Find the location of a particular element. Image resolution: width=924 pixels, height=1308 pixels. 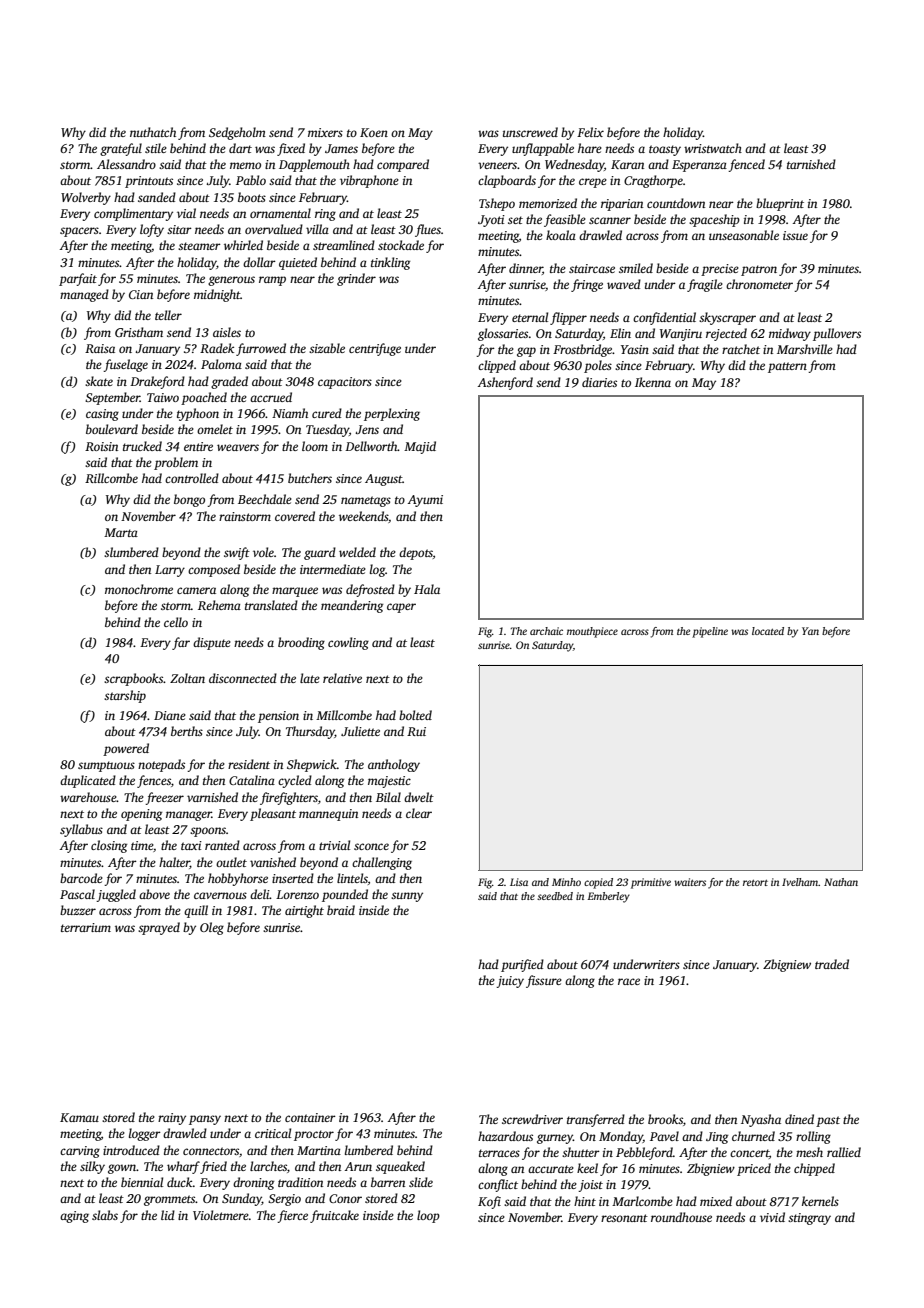

fenced is located at coordinates (746, 165).
